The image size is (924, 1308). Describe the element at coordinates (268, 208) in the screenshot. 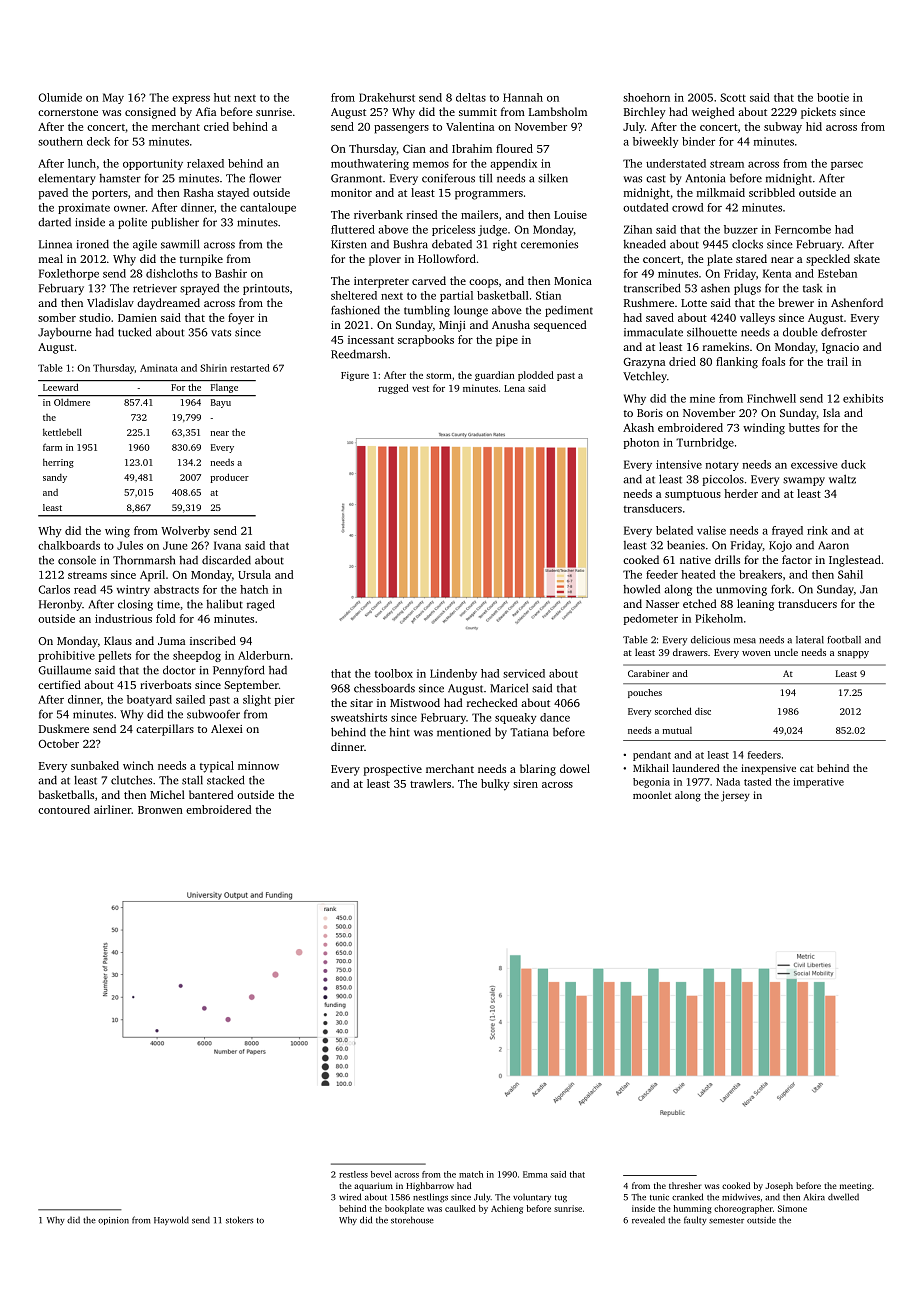

I see `cantaloupe` at that location.
